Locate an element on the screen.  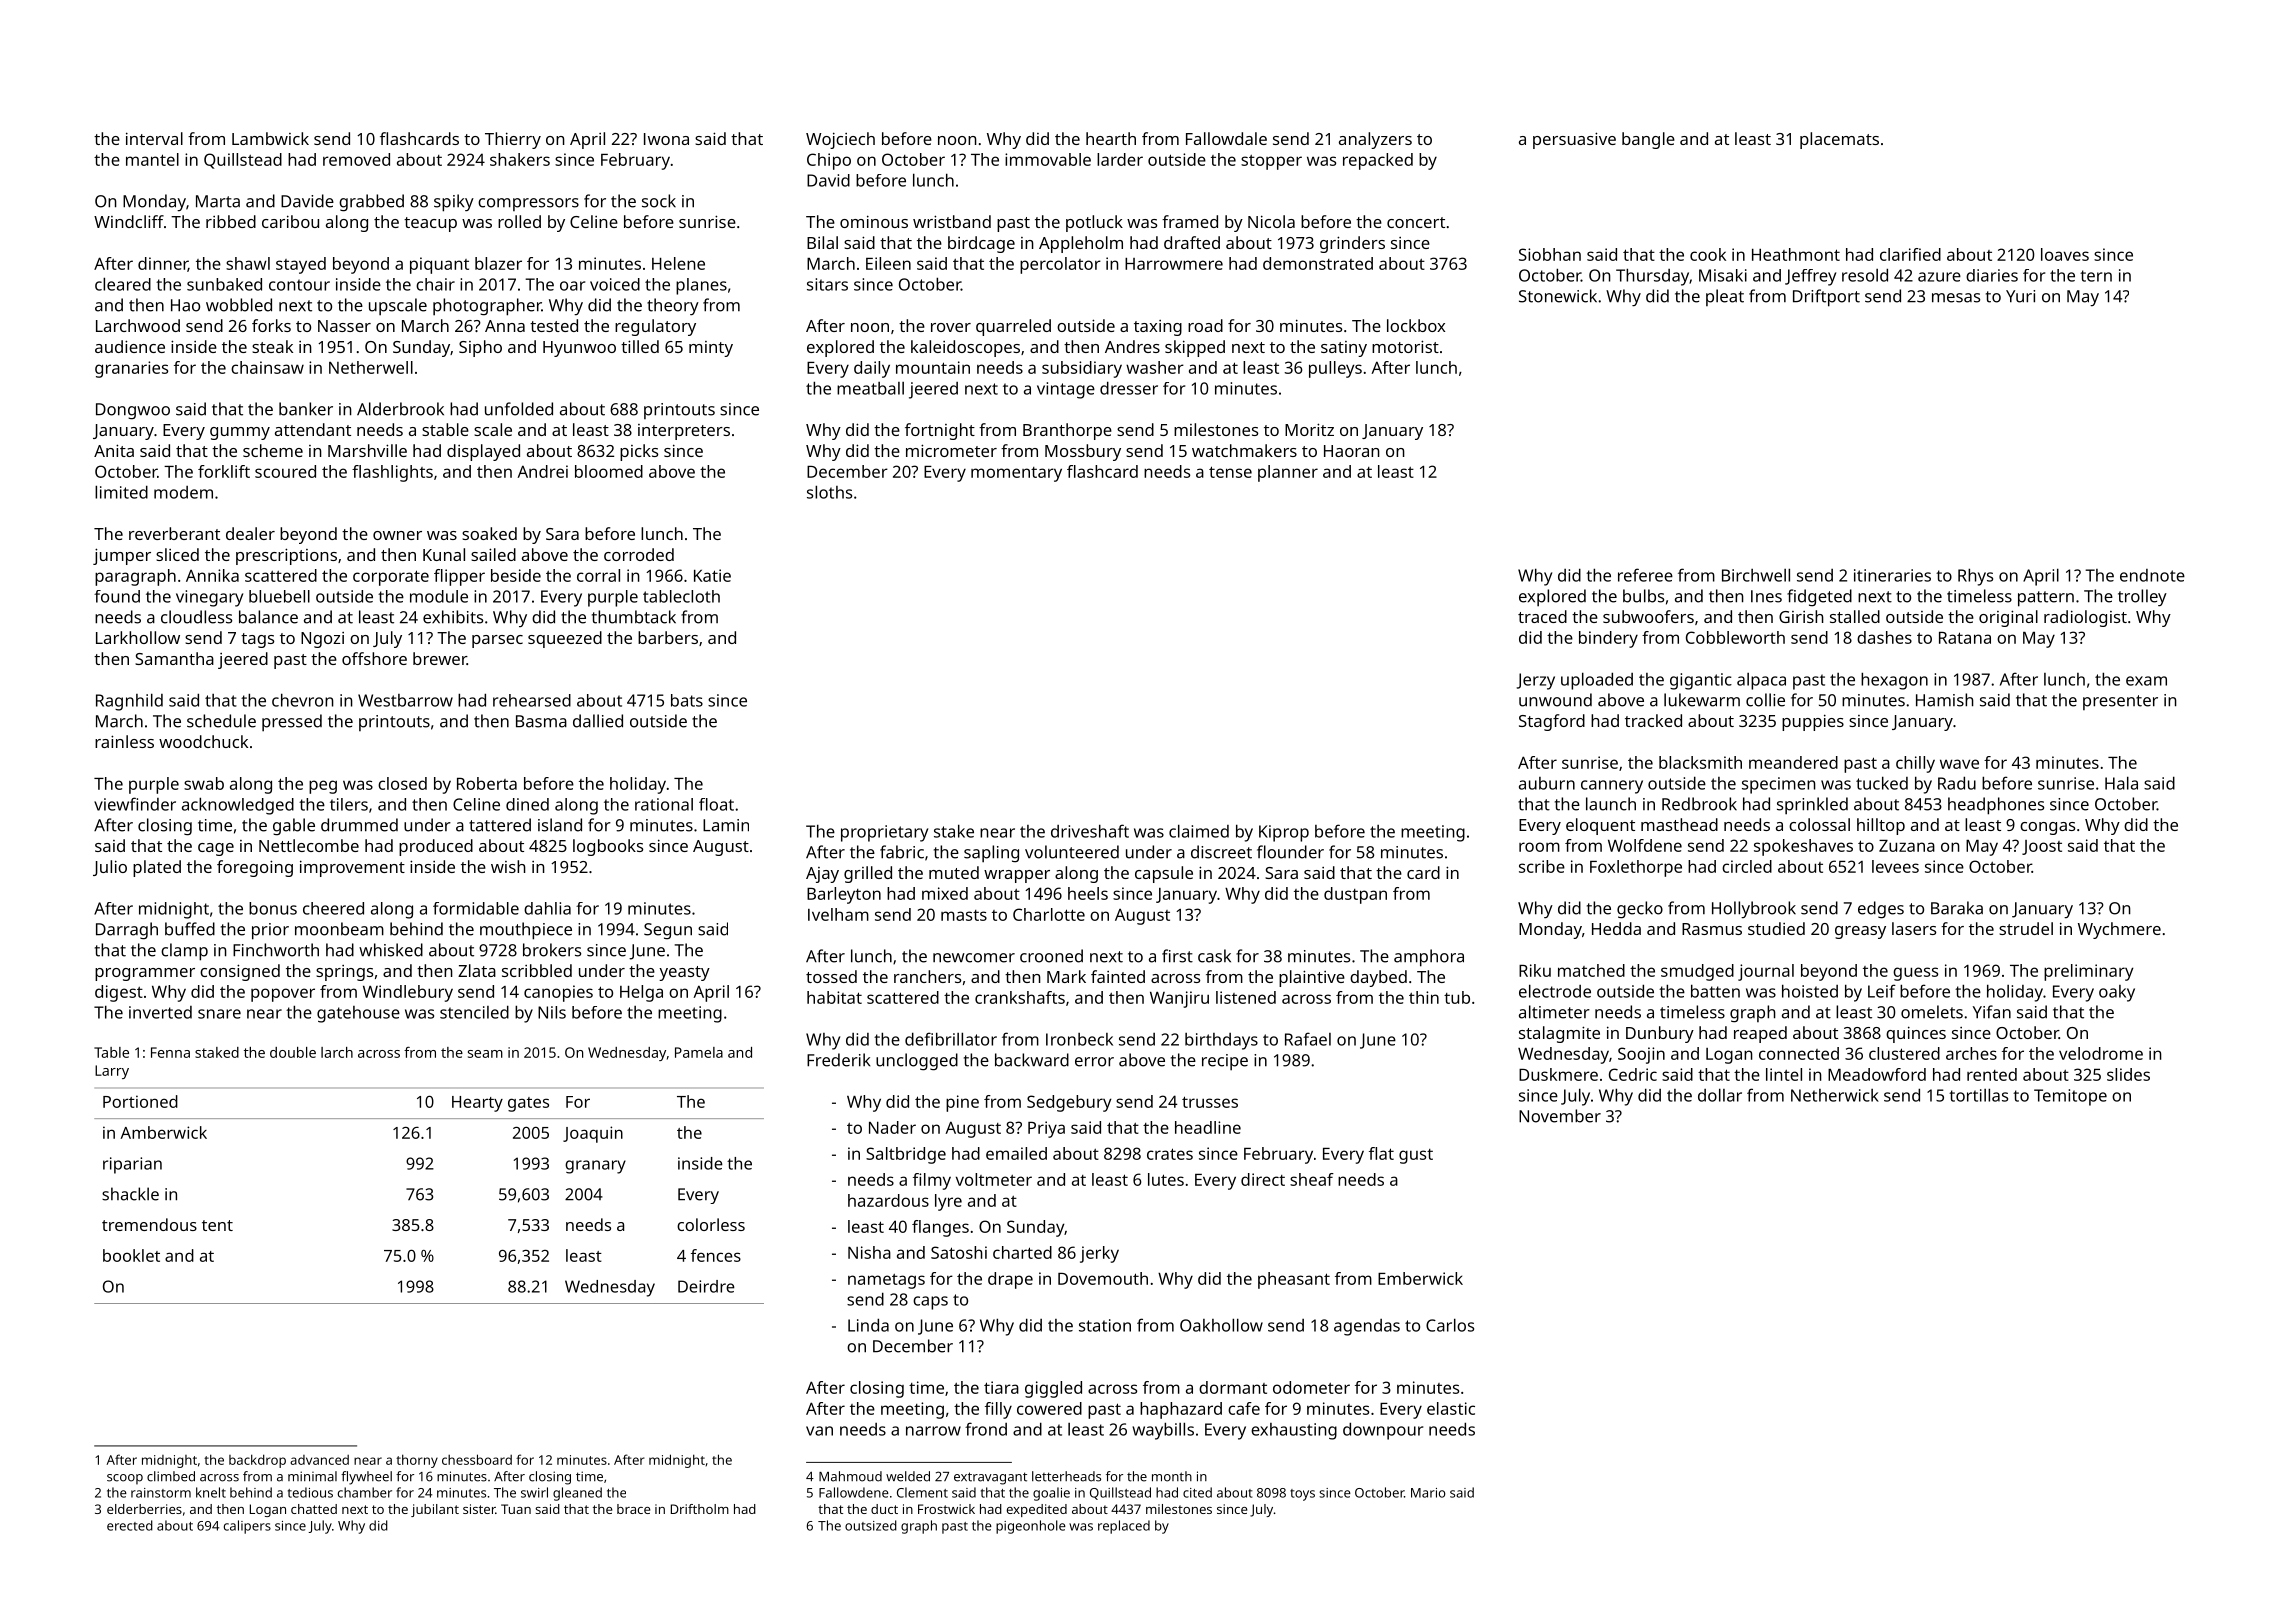
Temitope is located at coordinates (2070, 1097).
